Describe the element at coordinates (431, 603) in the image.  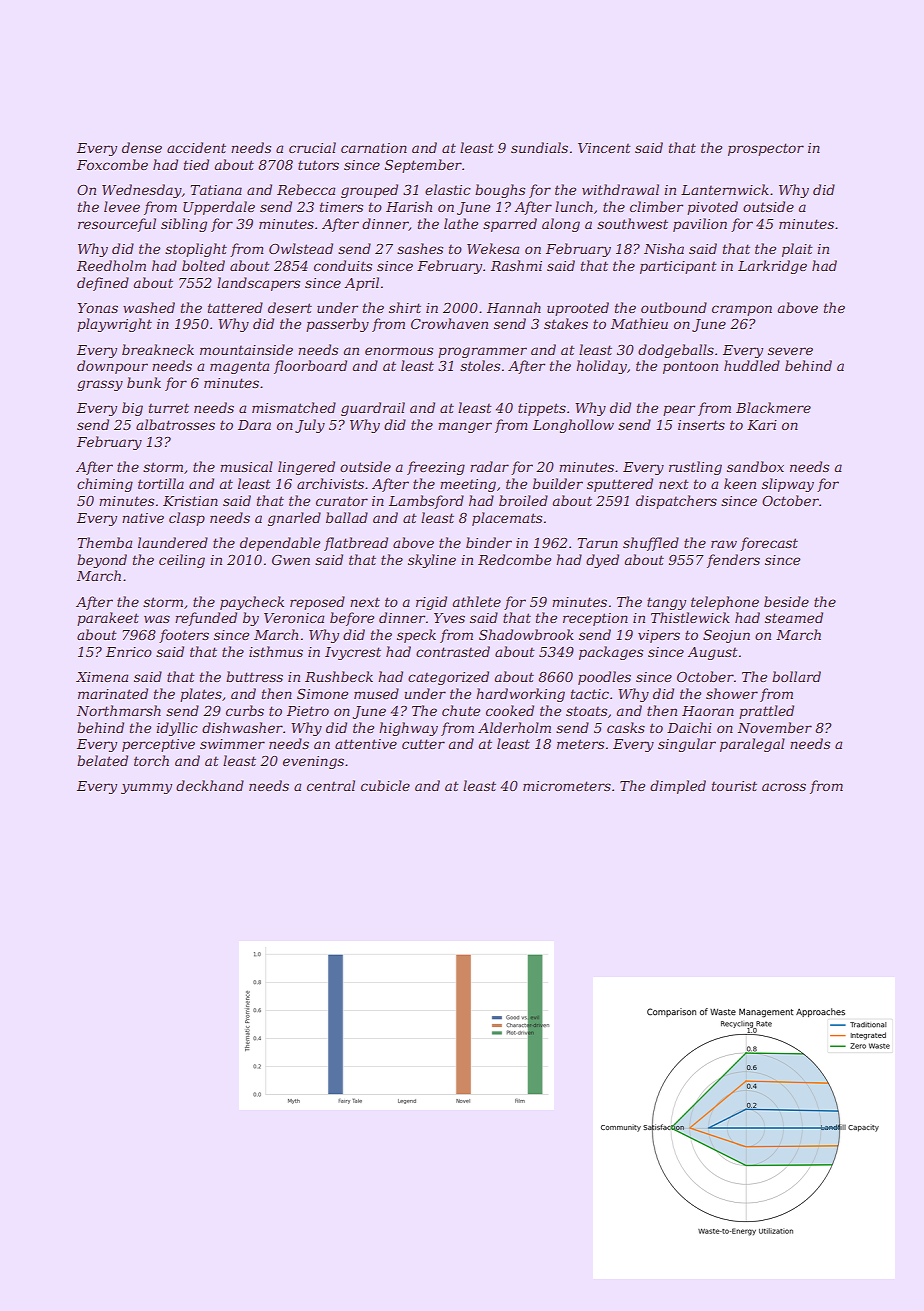
I see `rigid` at that location.
